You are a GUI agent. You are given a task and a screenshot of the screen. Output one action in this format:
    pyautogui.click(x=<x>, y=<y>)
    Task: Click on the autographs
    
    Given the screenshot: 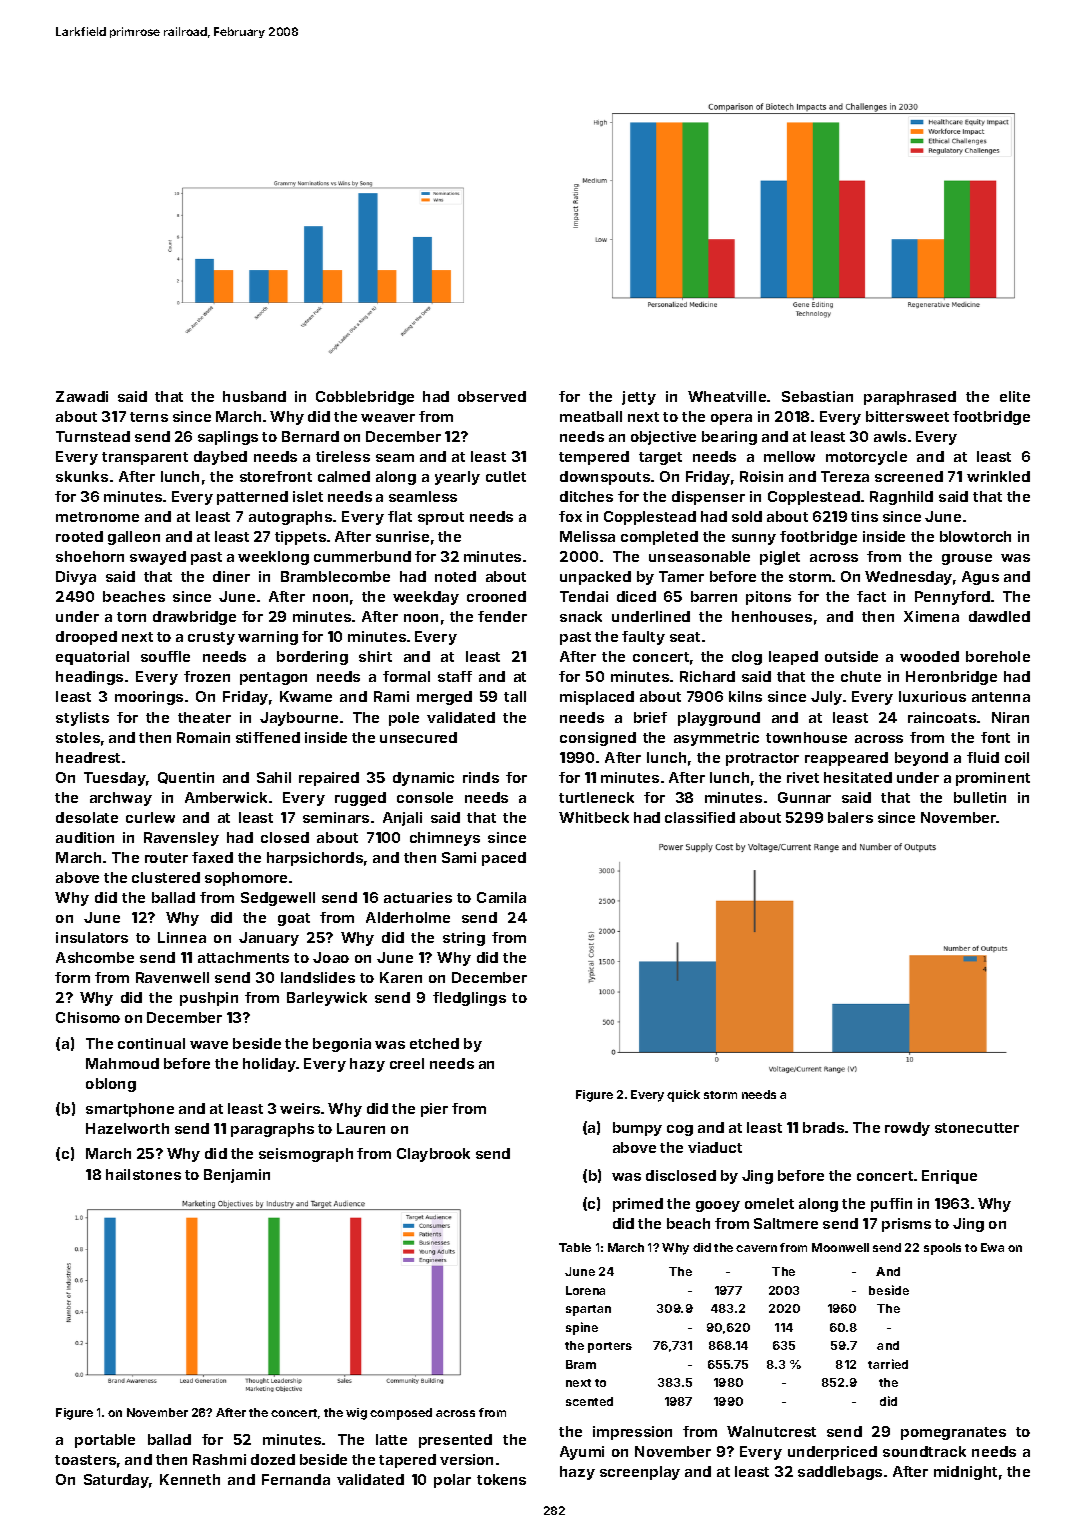 What is the action you would take?
    pyautogui.click(x=290, y=518)
